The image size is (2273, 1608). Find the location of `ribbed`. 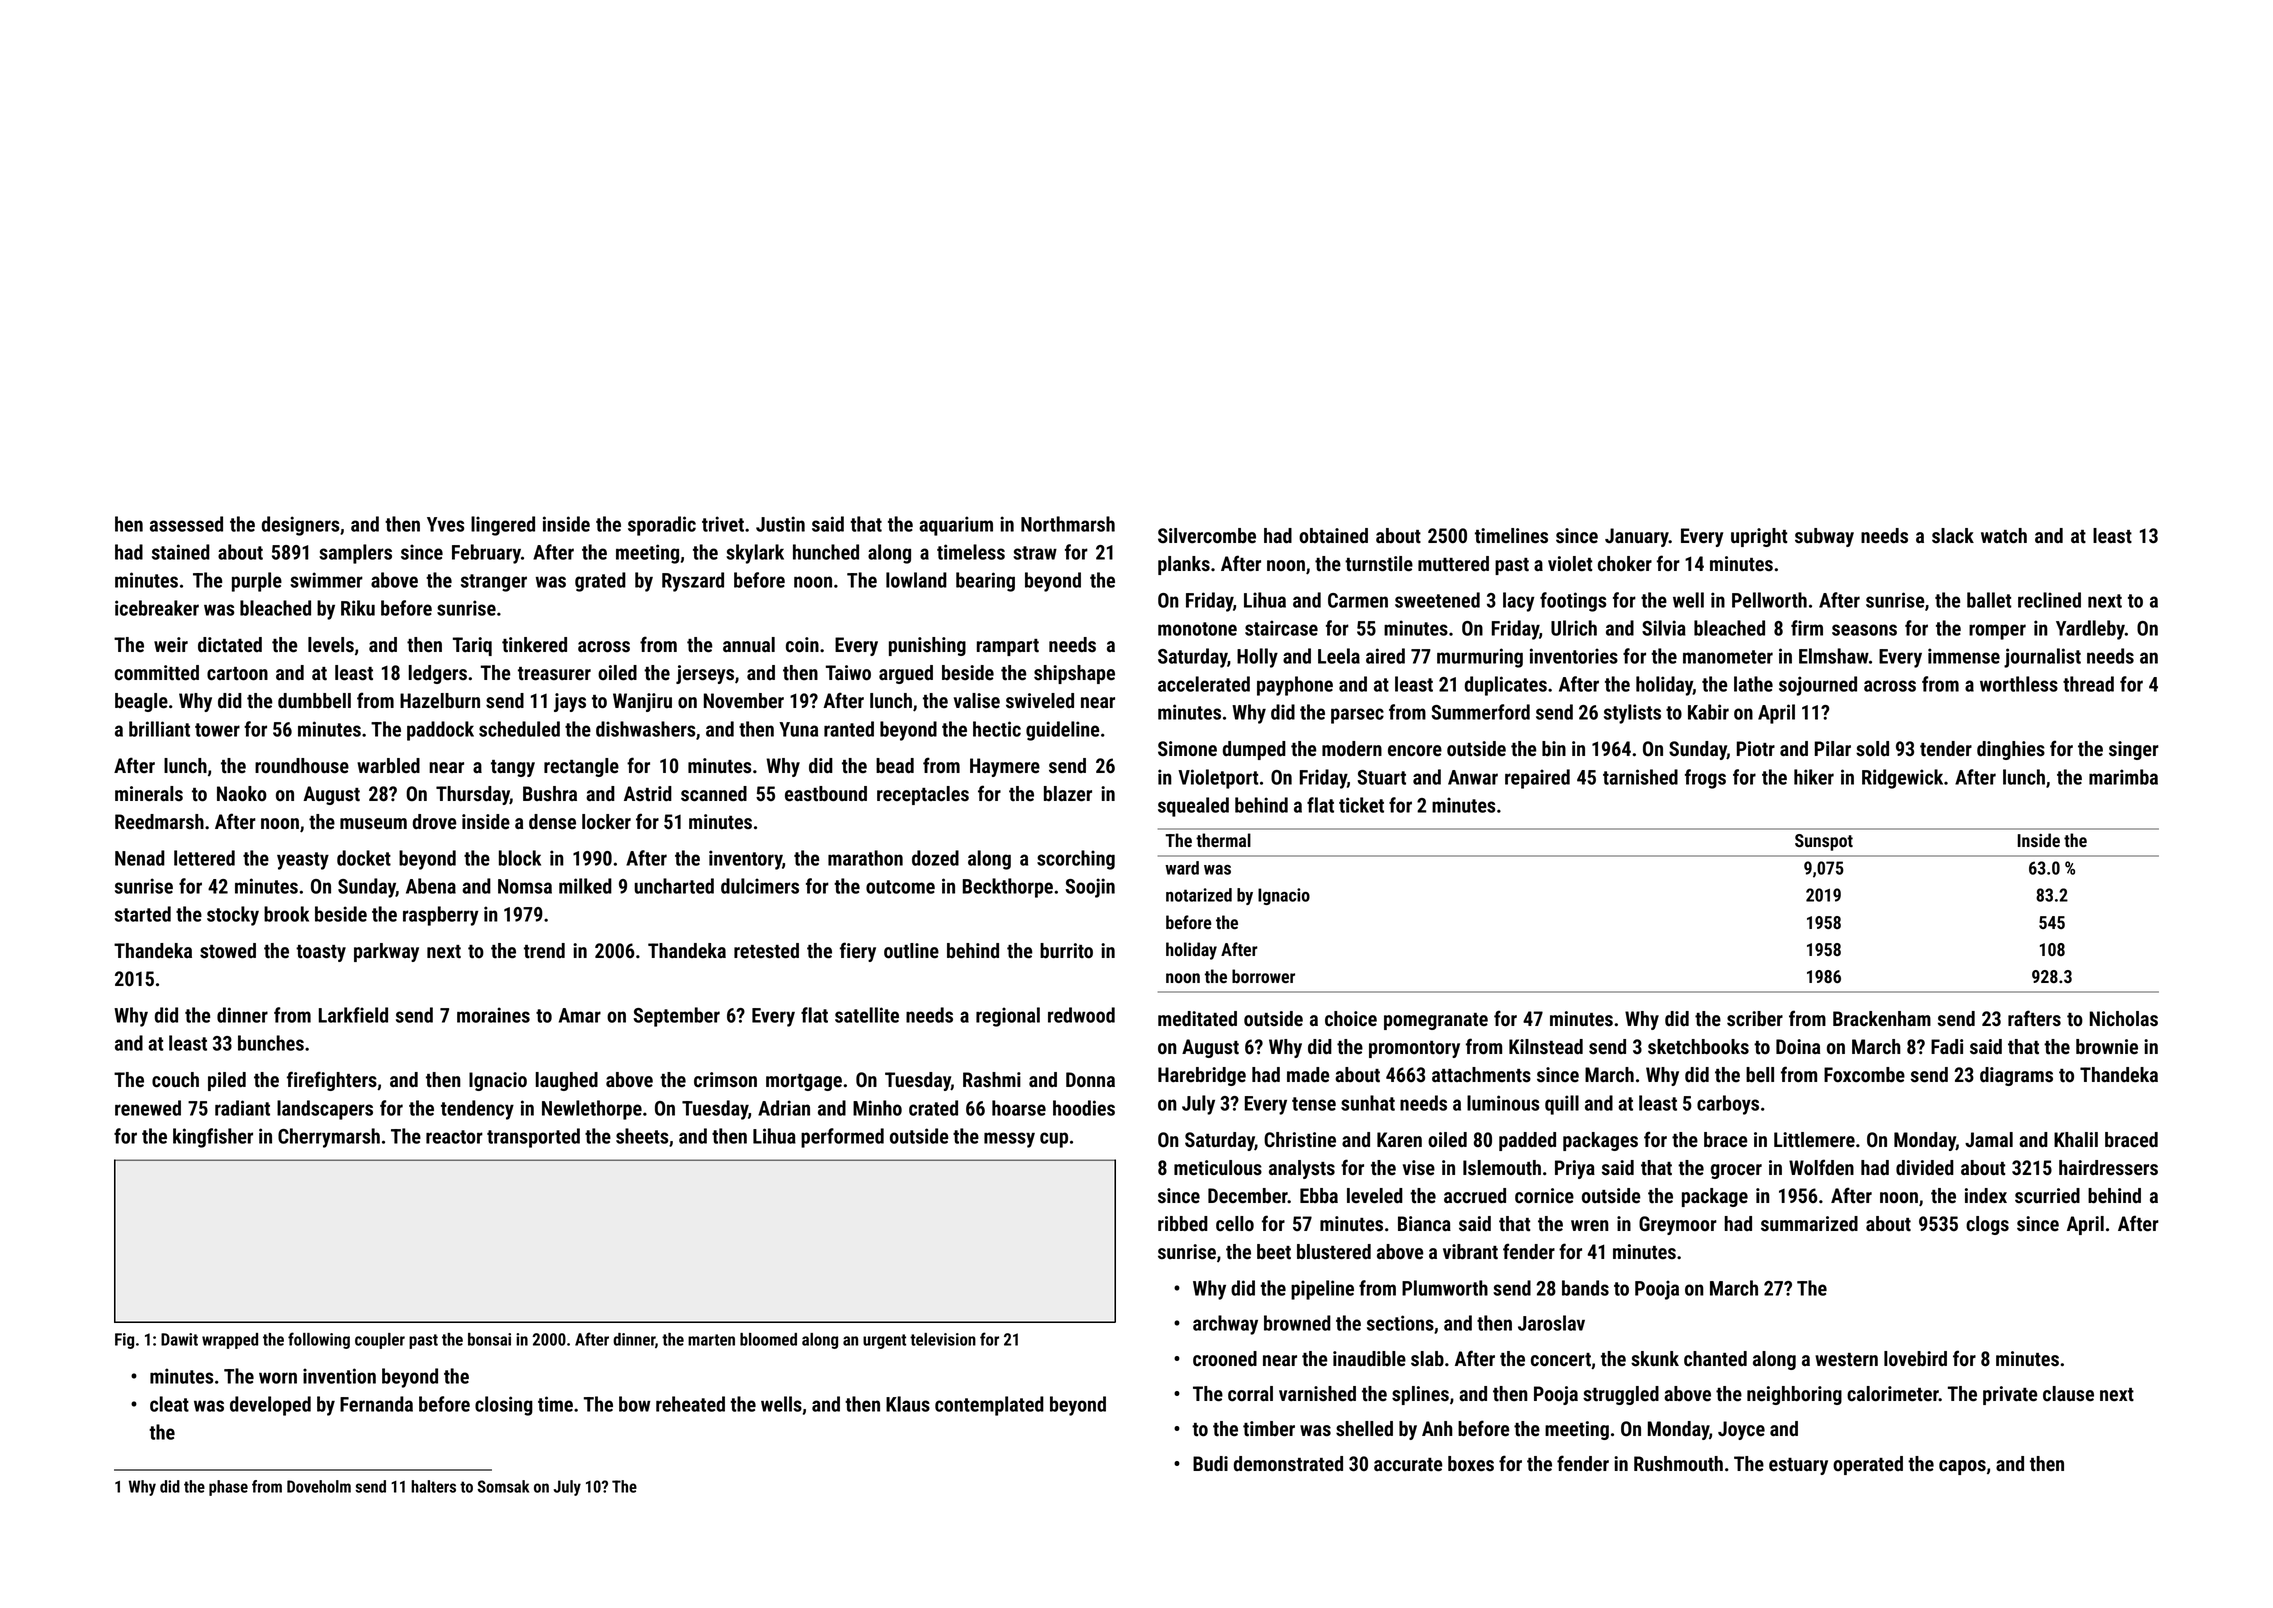

ribbed is located at coordinates (1183, 1224).
